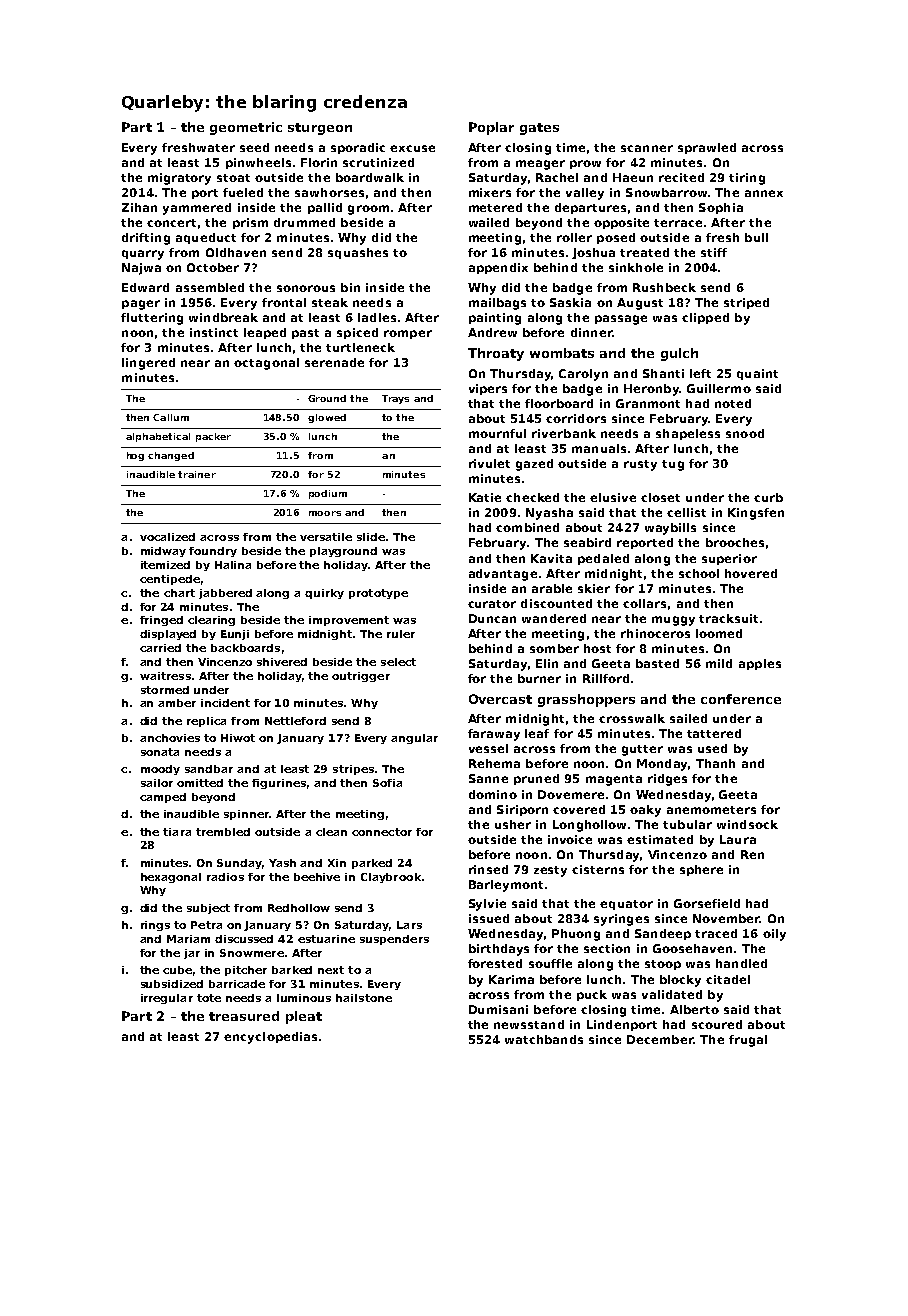 This document has width=908, height=1316. I want to click on glowed, so click(327, 418).
